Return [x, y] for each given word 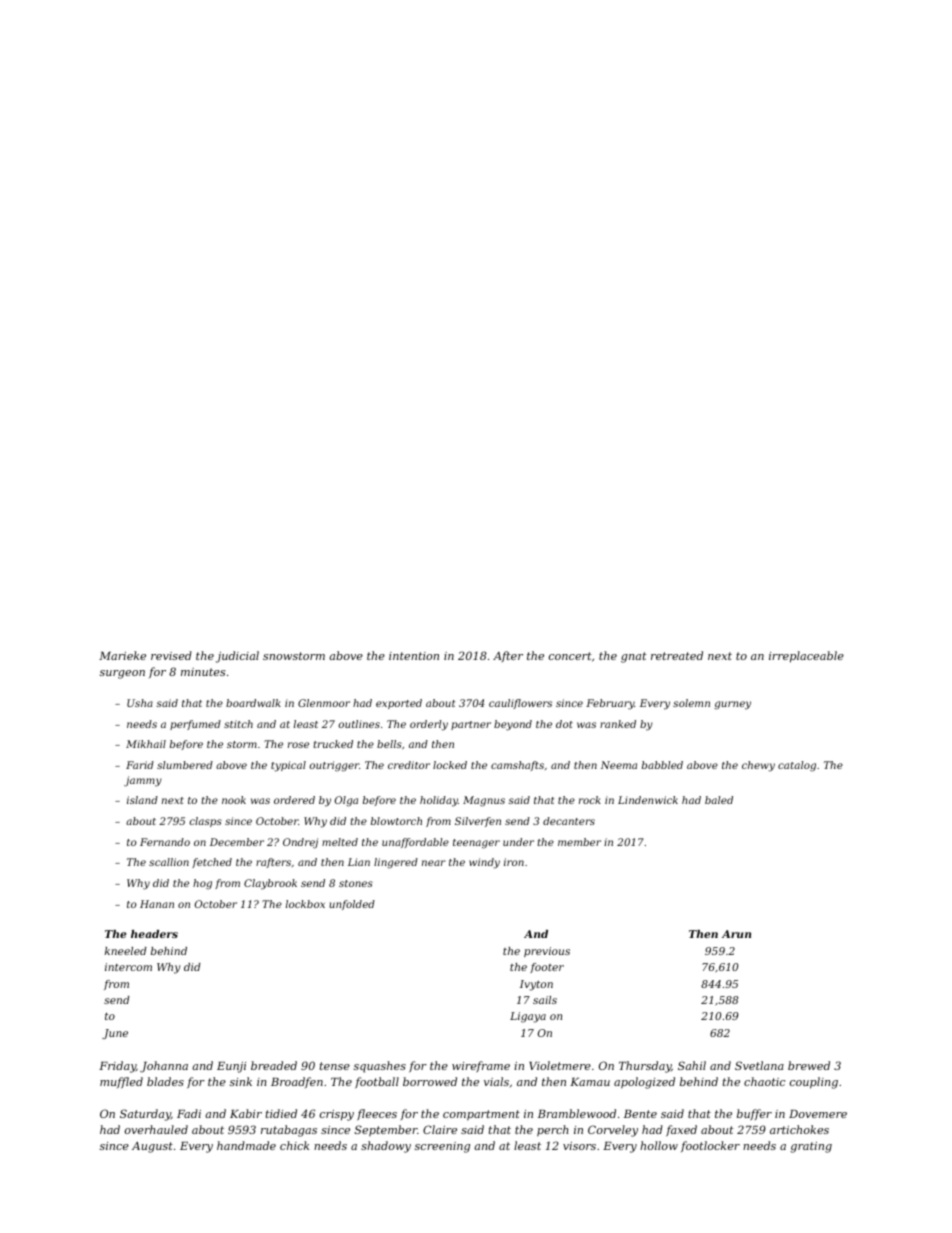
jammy [143, 781]
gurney [732, 705]
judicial [237, 657]
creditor [409, 765]
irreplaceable [806, 657]
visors [579, 1146]
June [115, 1034]
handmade [246, 1145]
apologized [644, 1083]
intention [414, 656]
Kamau [590, 1082]
